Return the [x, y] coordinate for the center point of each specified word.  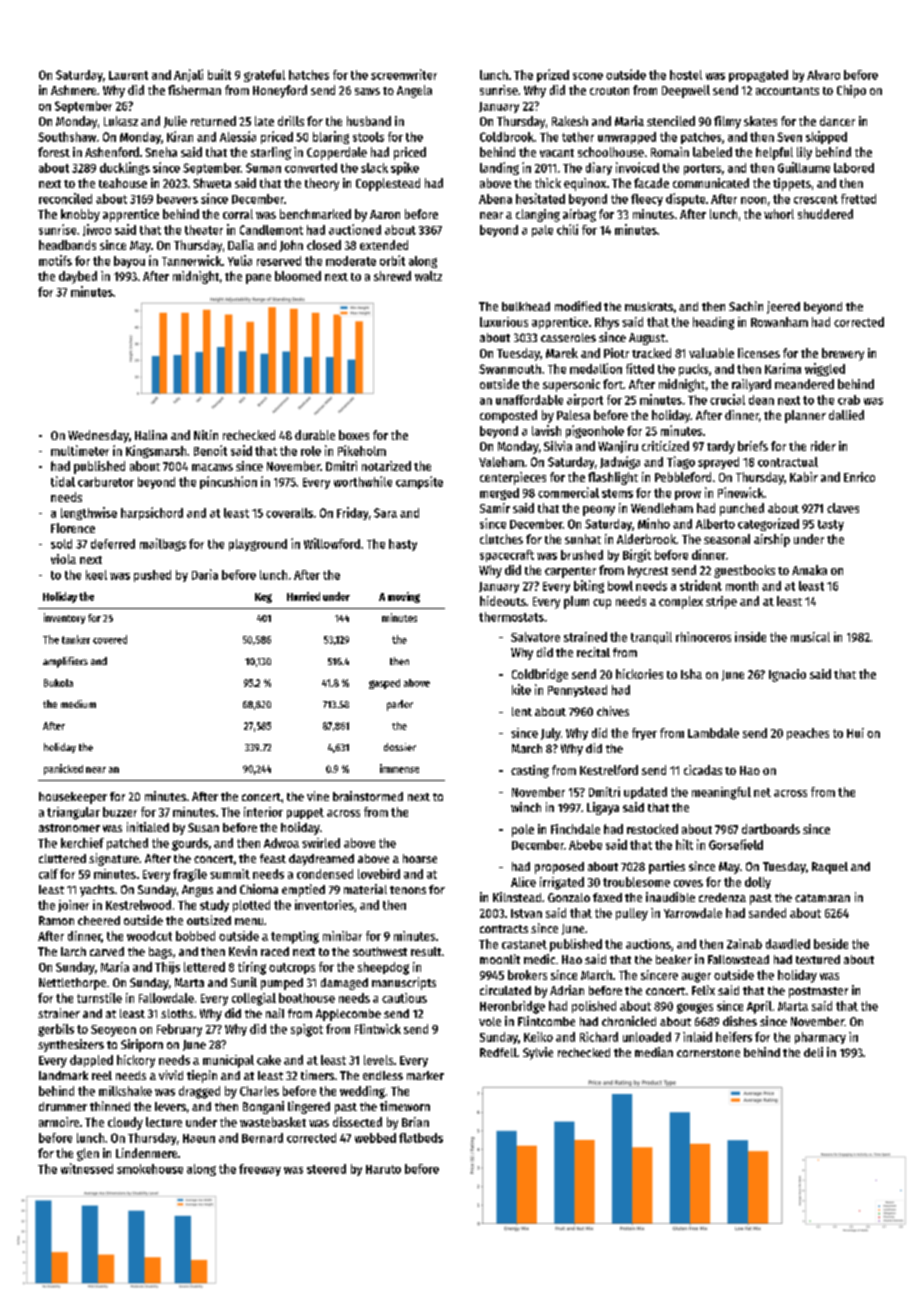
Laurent [128, 75]
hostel [686, 75]
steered [326, 1169]
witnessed [87, 1168]
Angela [414, 91]
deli [813, 1052]
